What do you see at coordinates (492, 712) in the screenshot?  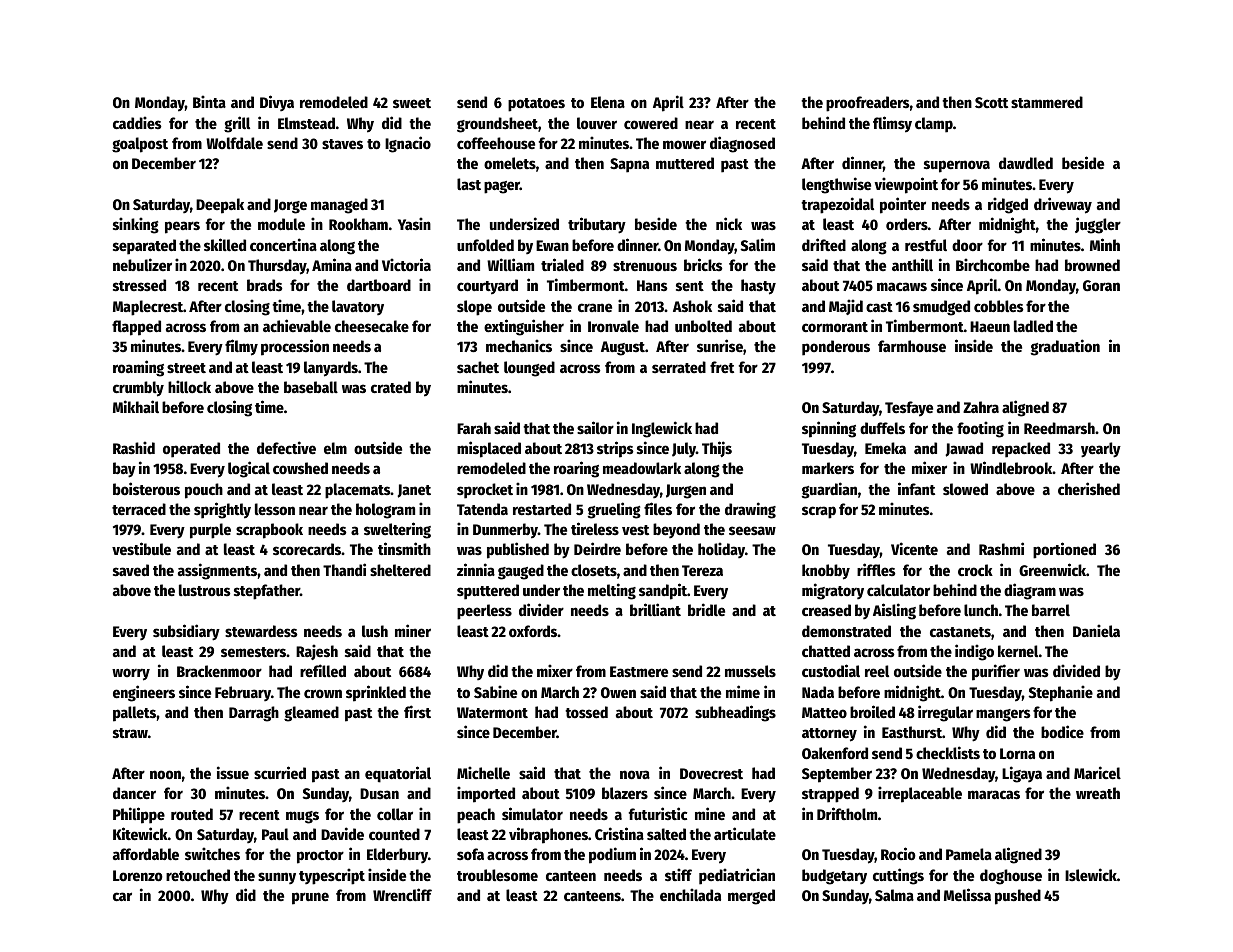 I see `Watermont` at bounding box center [492, 712].
